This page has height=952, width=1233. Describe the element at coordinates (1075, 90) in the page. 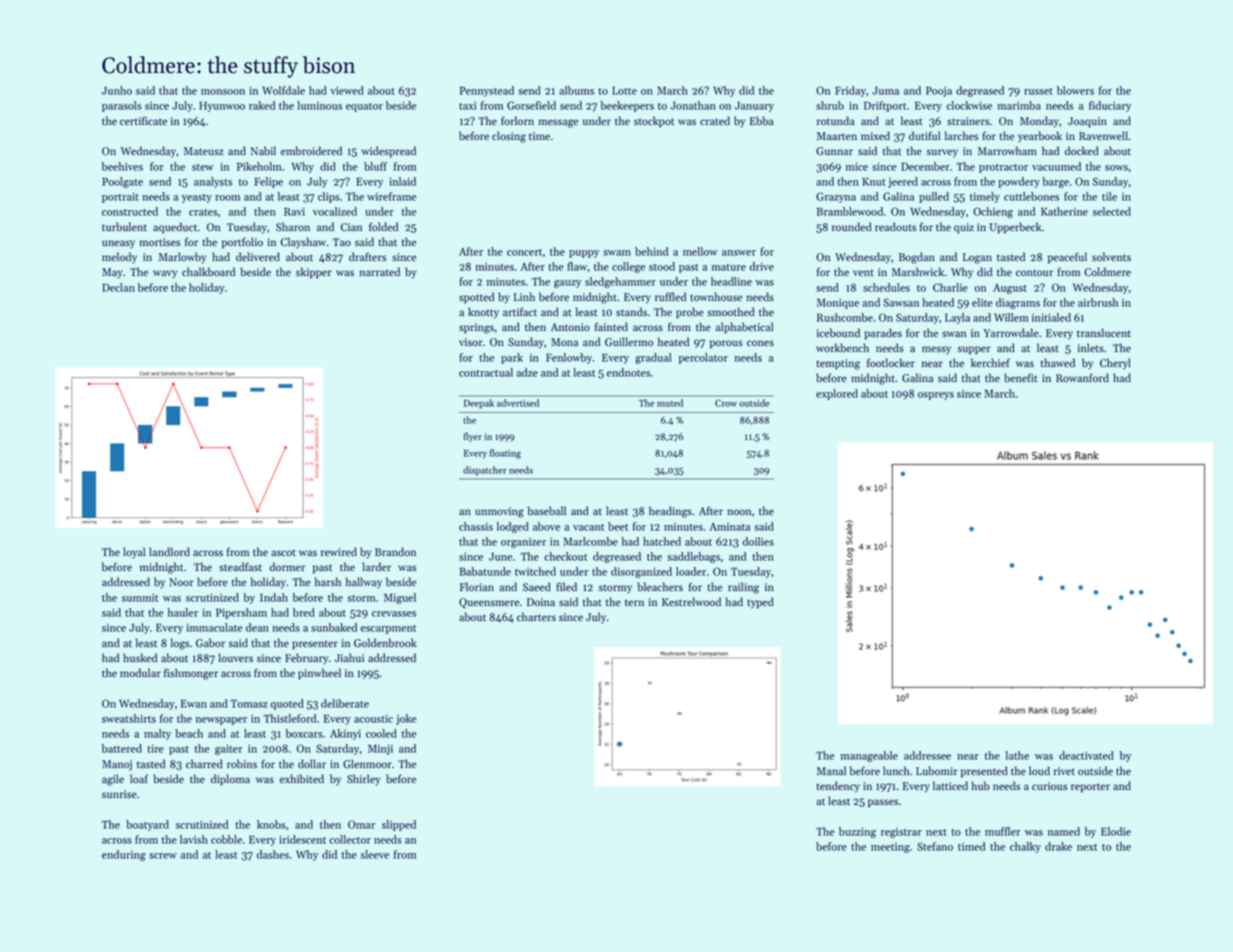

I see `blowers` at that location.
